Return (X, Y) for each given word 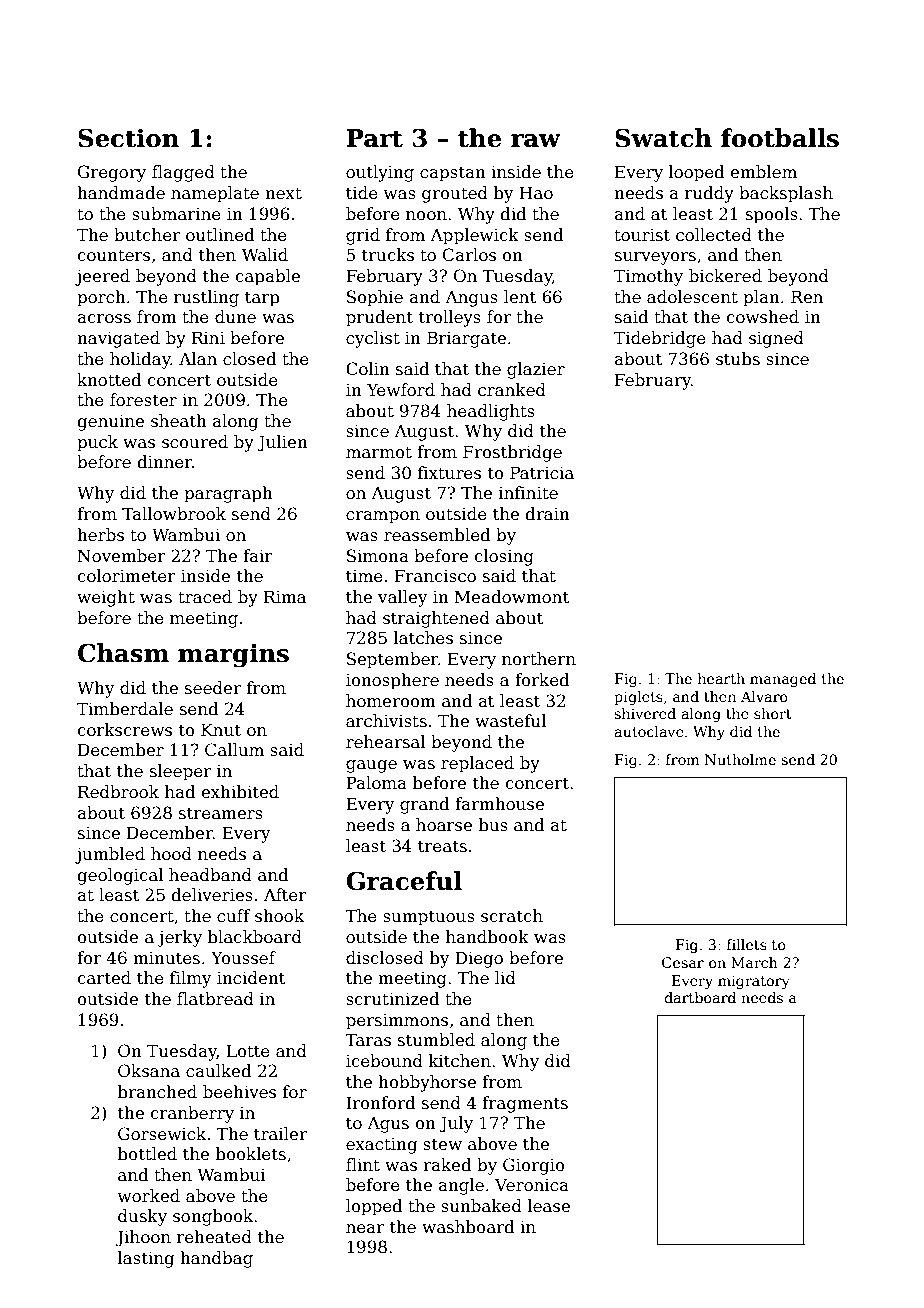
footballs (780, 138)
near (365, 1229)
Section (128, 138)
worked (148, 1196)
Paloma (376, 783)
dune (235, 317)
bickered (725, 276)
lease (549, 1206)
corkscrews (124, 730)
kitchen (460, 1061)
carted (104, 978)
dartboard (700, 997)
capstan (453, 174)
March (754, 962)
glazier (536, 370)
